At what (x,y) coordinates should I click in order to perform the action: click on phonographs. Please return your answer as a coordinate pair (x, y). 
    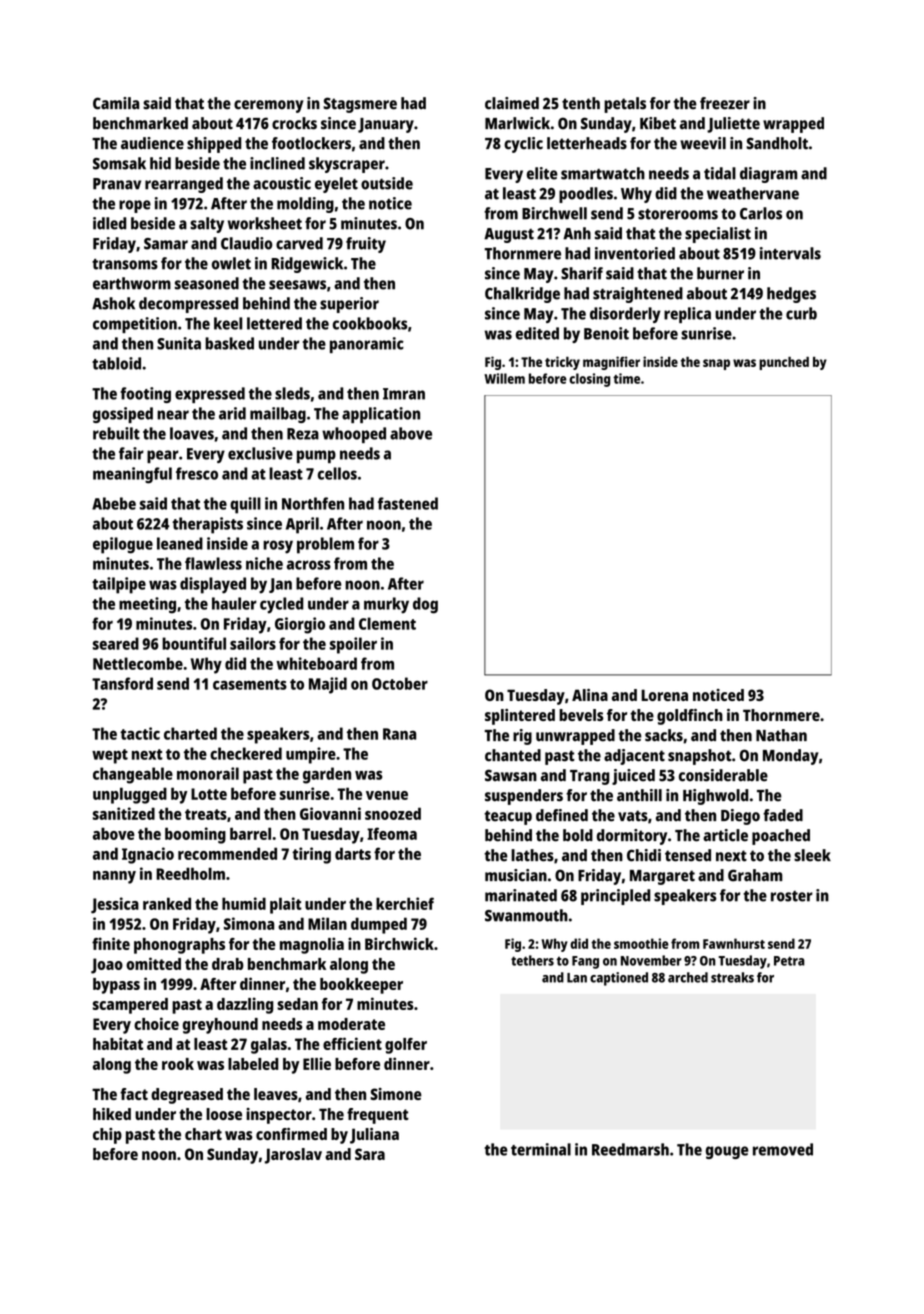
    Looking at the image, I should click on (179, 946).
